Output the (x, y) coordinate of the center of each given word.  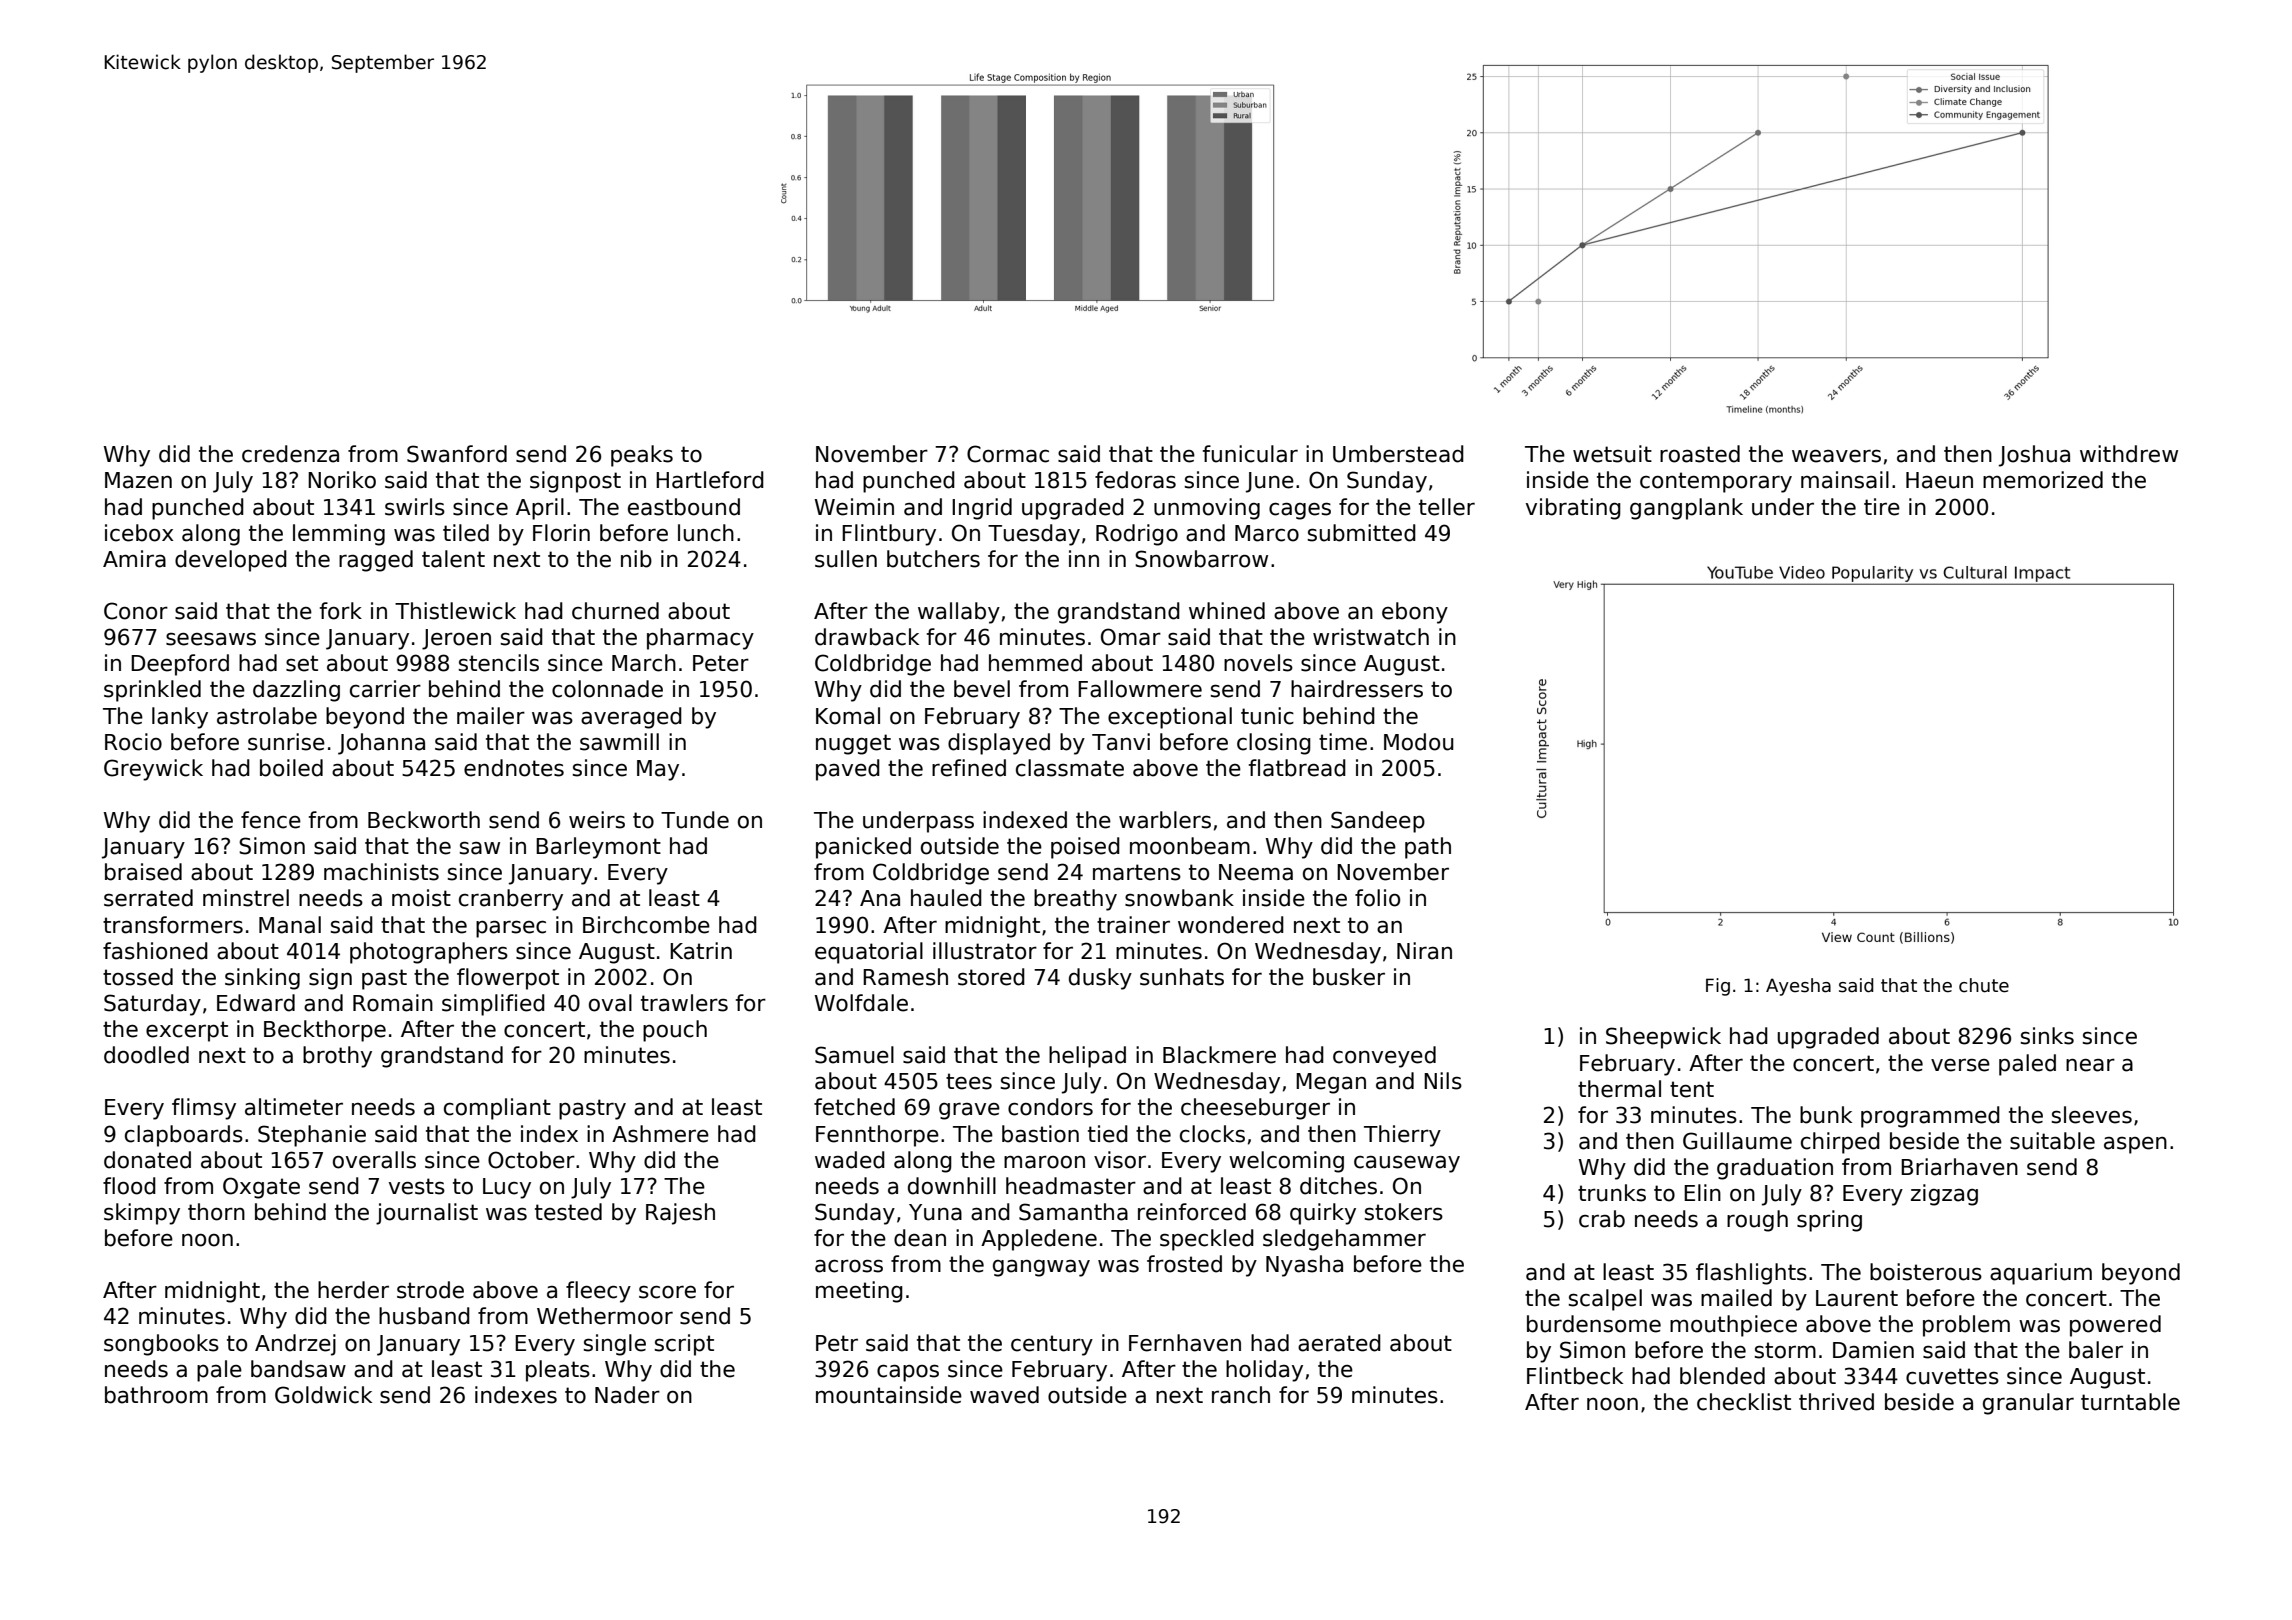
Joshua (2034, 456)
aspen (2135, 1145)
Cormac (1008, 454)
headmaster (1071, 1186)
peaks (642, 456)
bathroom (156, 1395)
